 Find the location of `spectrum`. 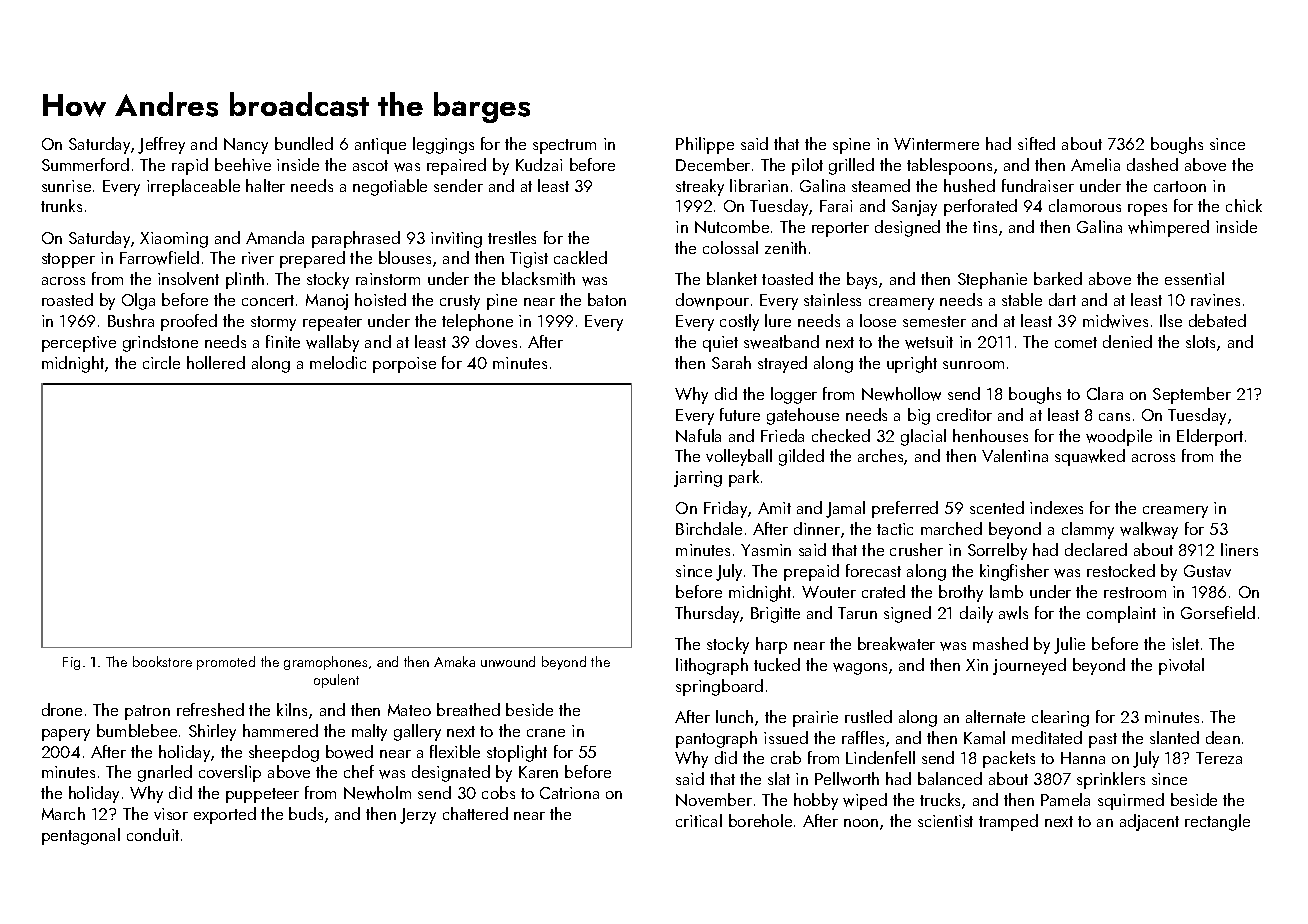

spectrum is located at coordinates (564, 146).
